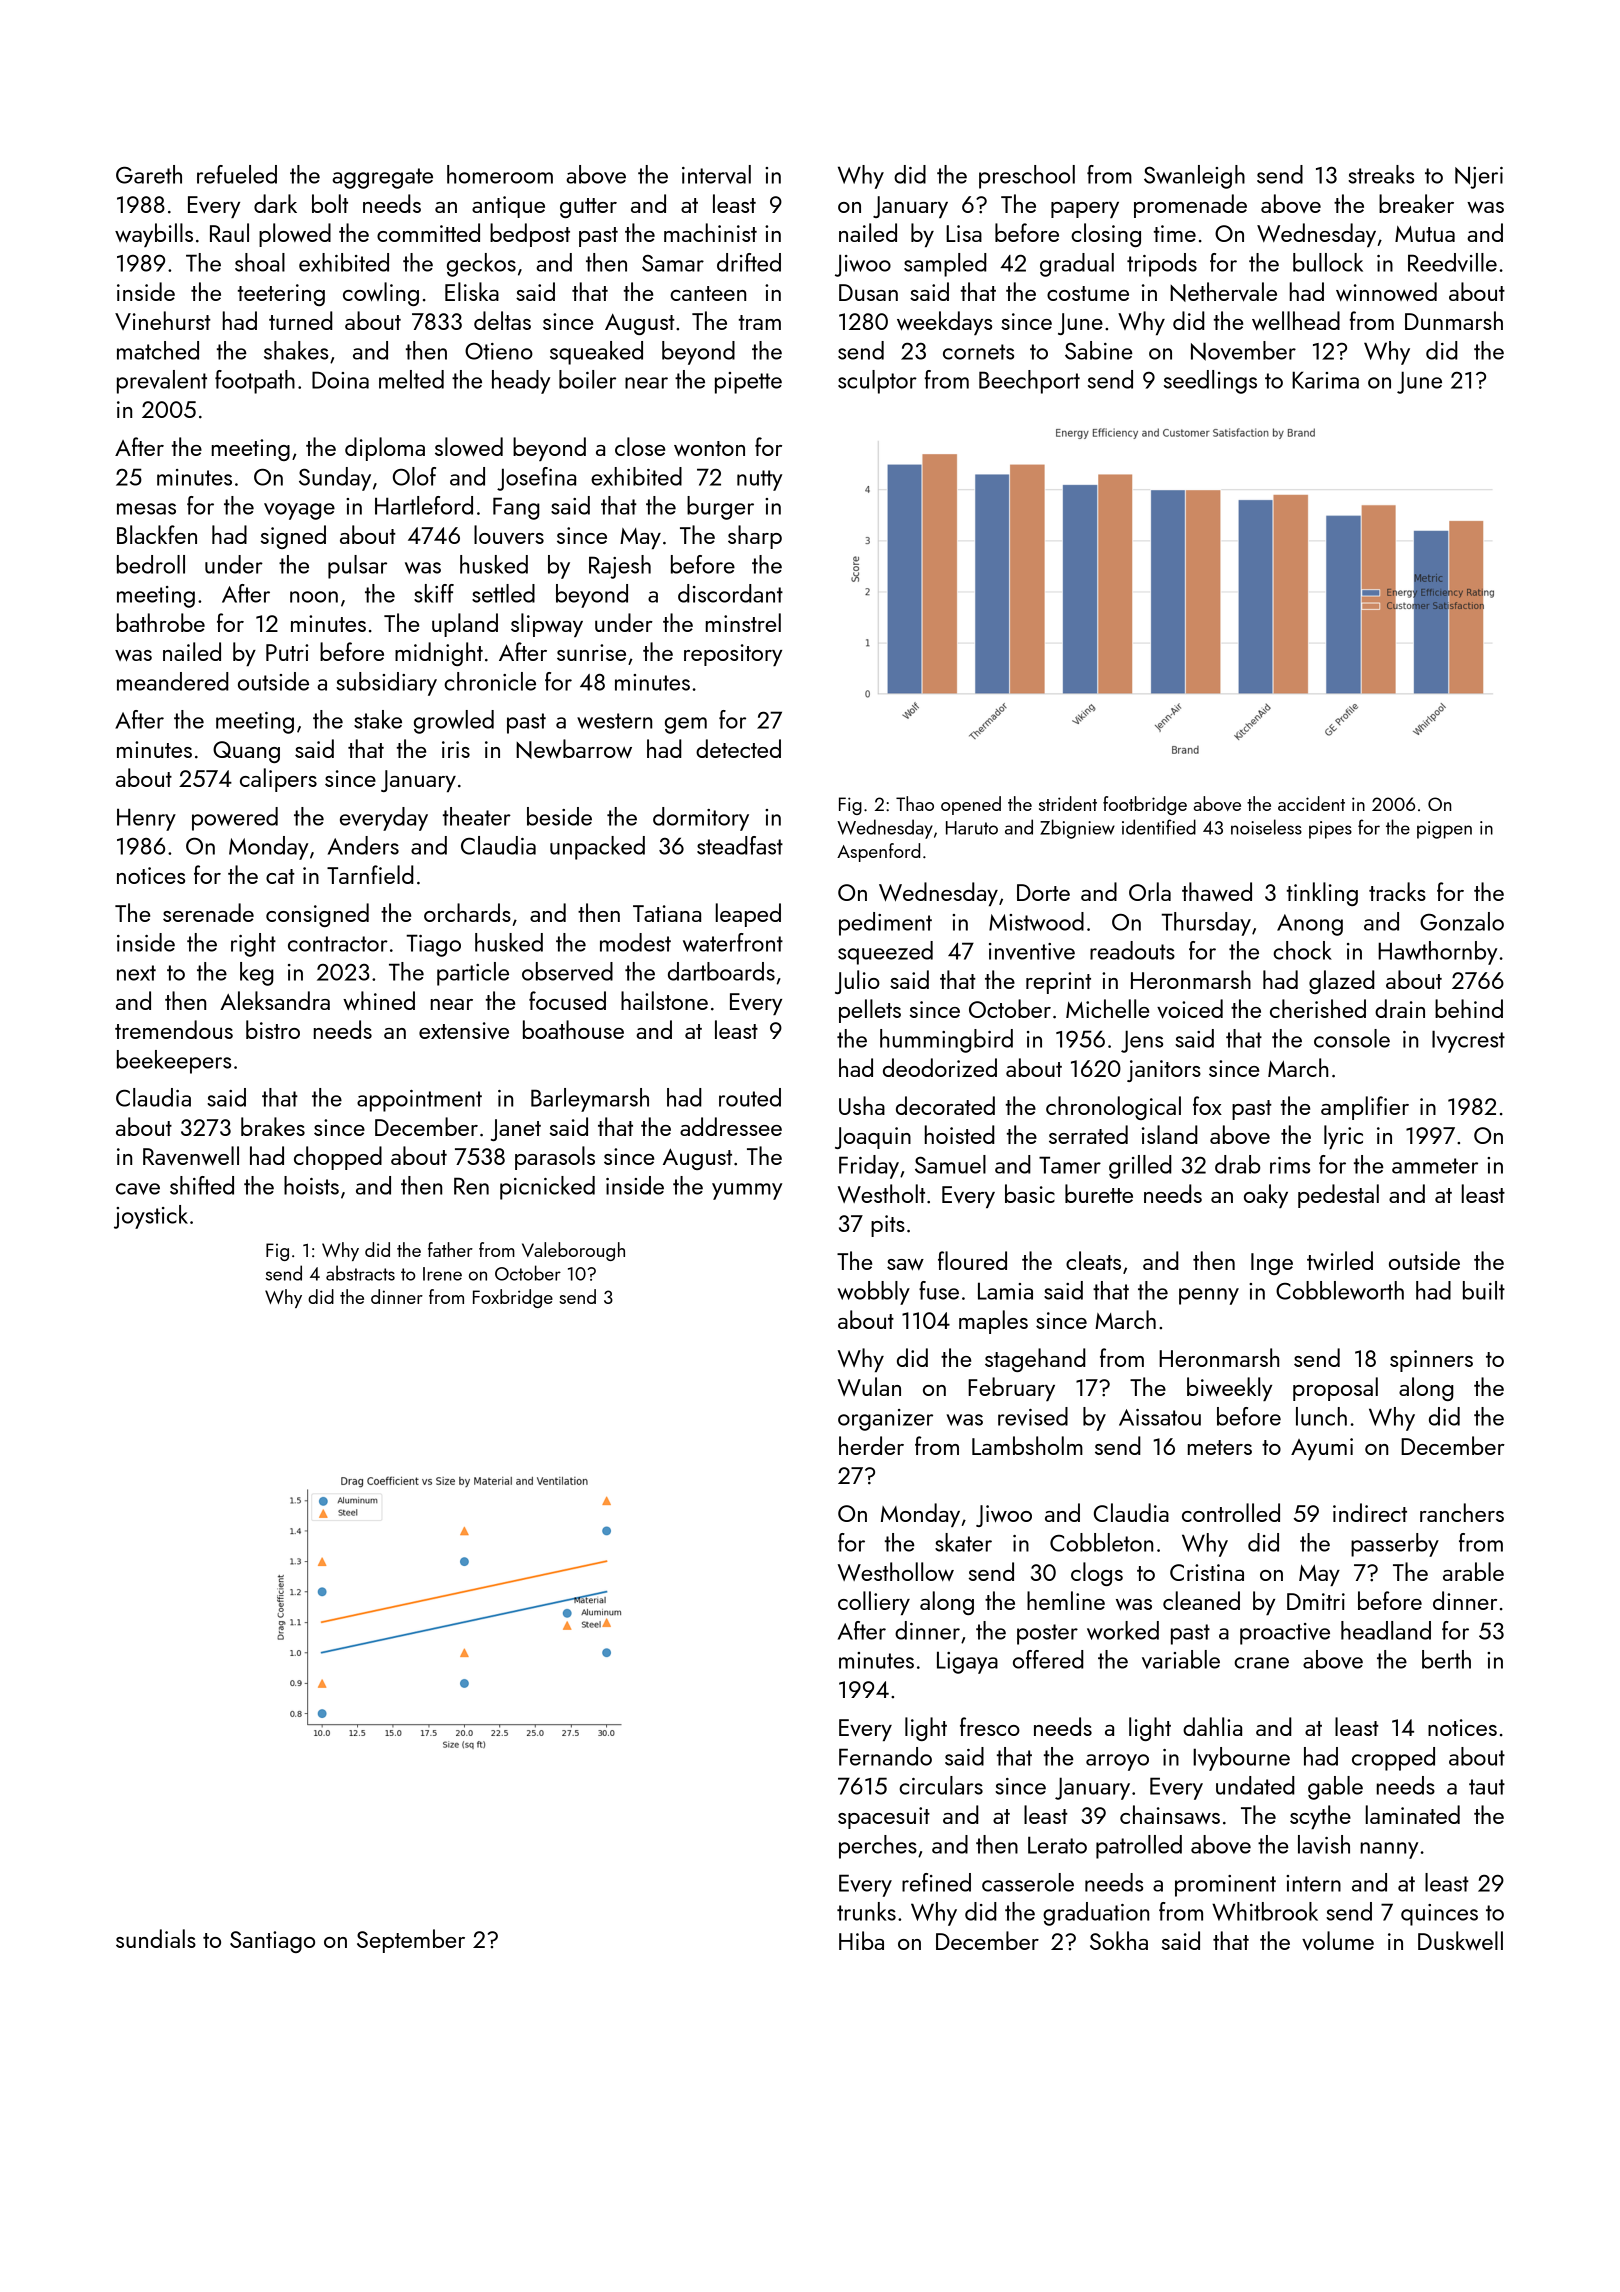  What do you see at coordinates (573, 1251) in the screenshot?
I see `Valeborough` at bounding box center [573, 1251].
